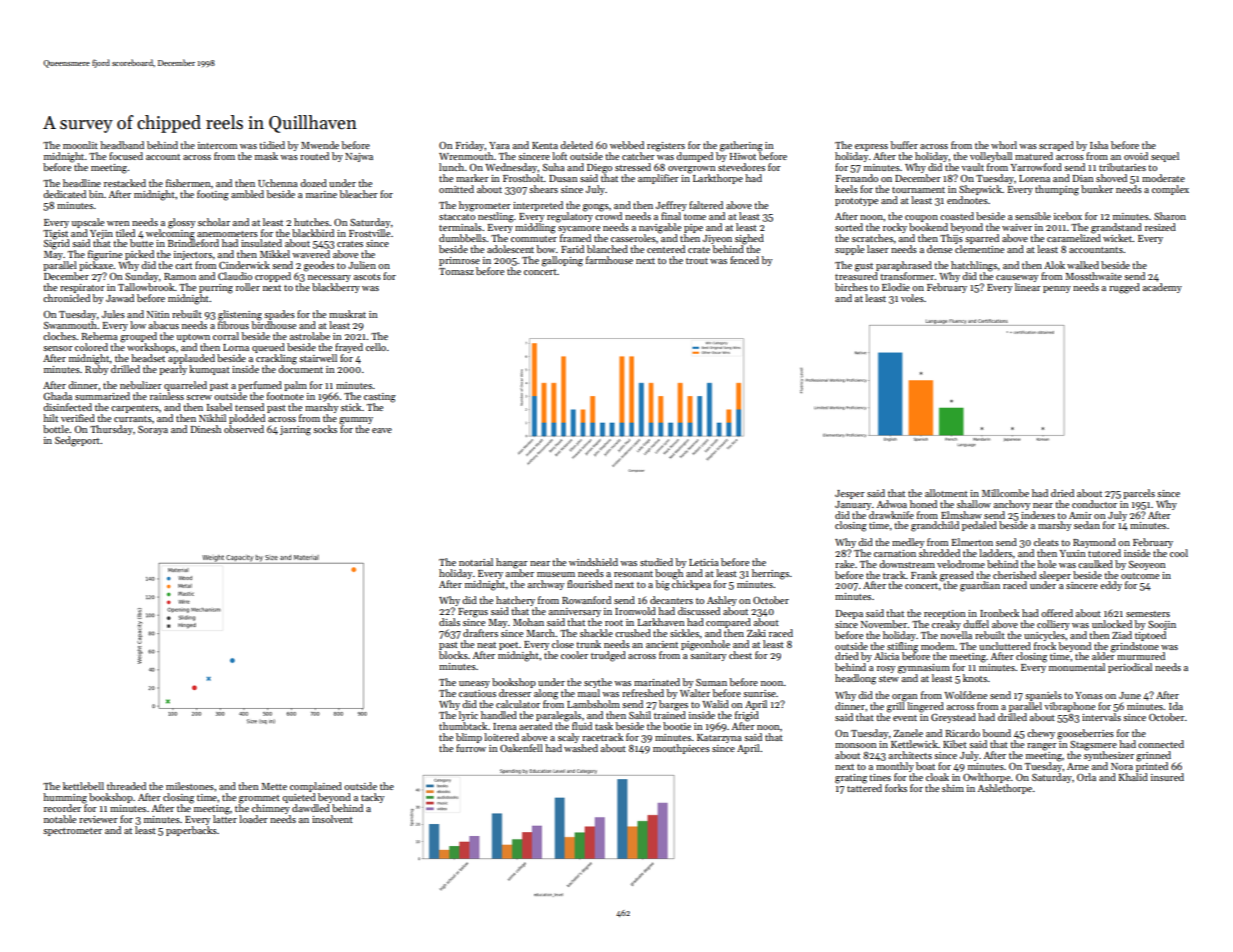  I want to click on crackling, so click(276, 359).
